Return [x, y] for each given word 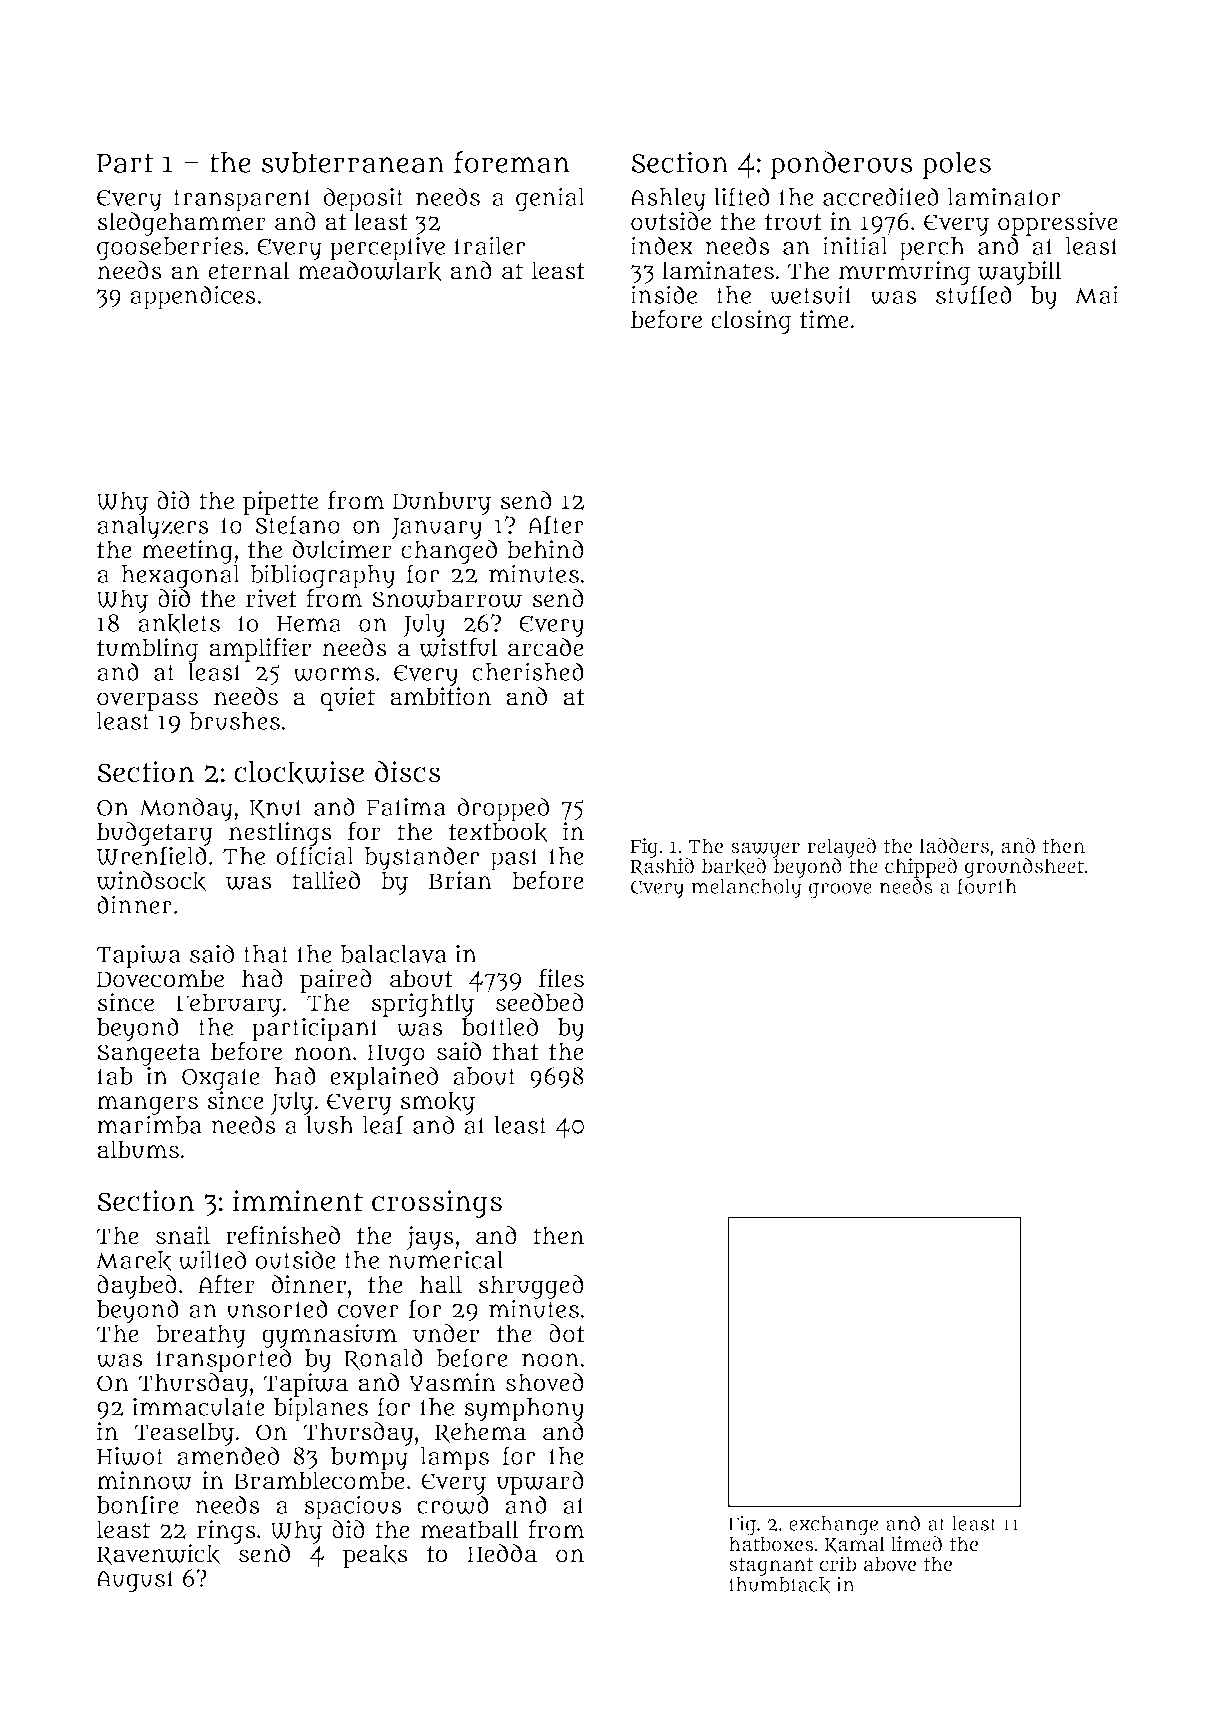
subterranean [353, 163]
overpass [147, 701]
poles [956, 165]
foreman [512, 162]
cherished [528, 671]
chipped [921, 868]
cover [368, 1311]
